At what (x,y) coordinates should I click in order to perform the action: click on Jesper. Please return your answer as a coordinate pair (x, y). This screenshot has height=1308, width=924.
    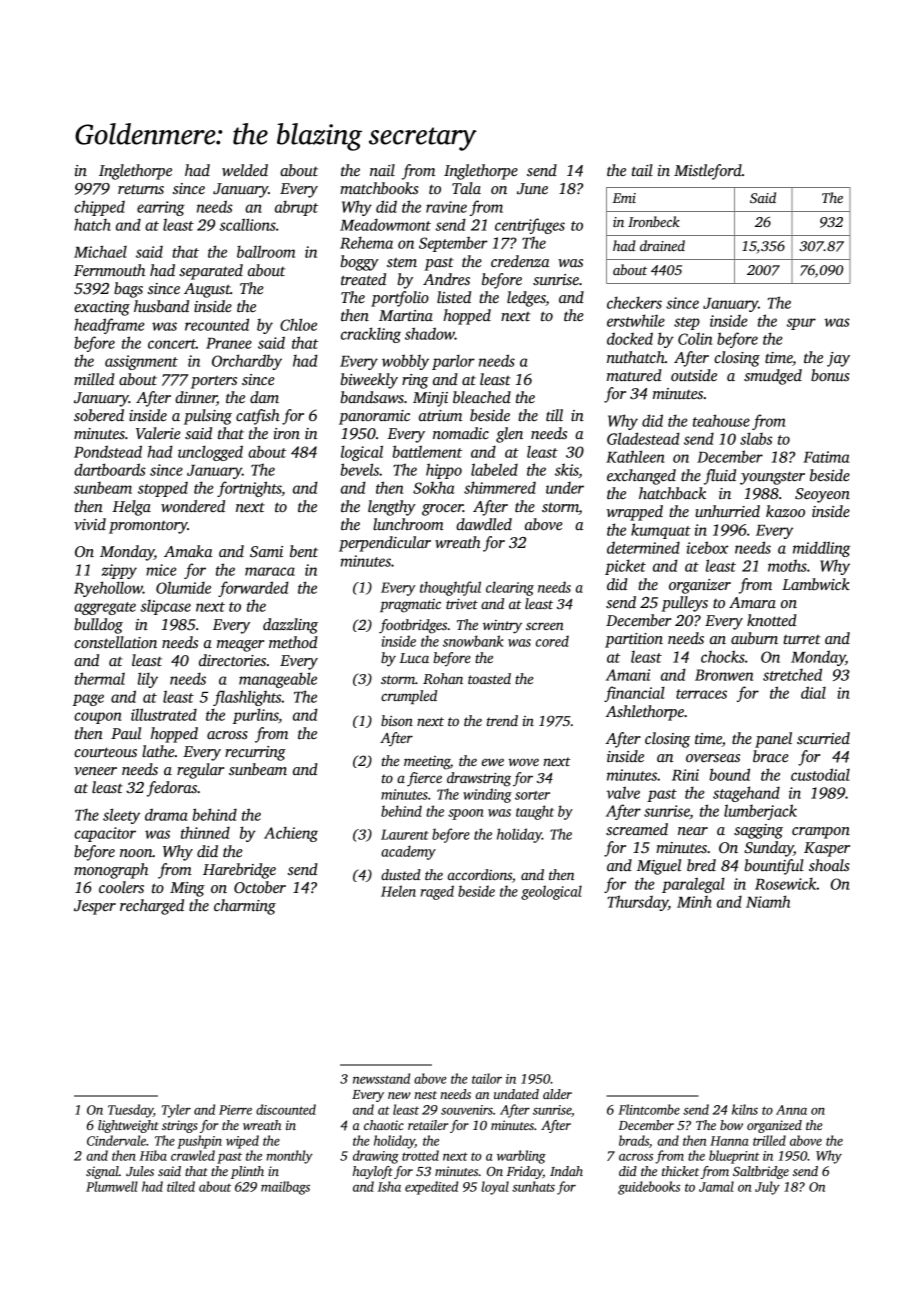
    Looking at the image, I should click on (95, 907).
